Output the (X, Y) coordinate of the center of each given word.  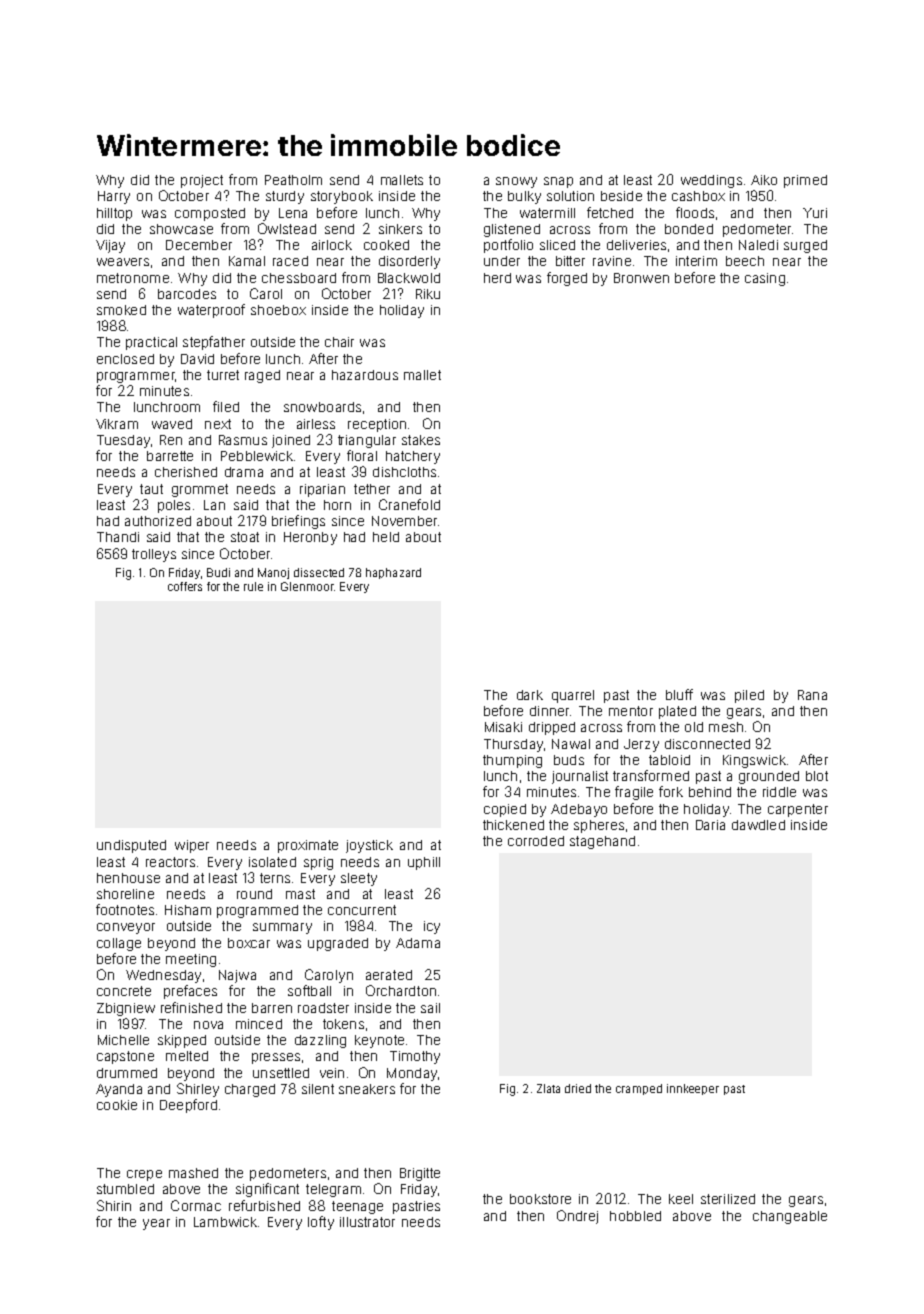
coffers (185, 586)
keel (681, 1199)
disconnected (707, 744)
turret (223, 375)
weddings (711, 181)
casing (765, 279)
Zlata (548, 1088)
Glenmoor (307, 586)
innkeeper (693, 1089)
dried (578, 1088)
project (202, 181)
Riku (428, 294)
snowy (516, 182)
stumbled (125, 1189)
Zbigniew (126, 1009)
